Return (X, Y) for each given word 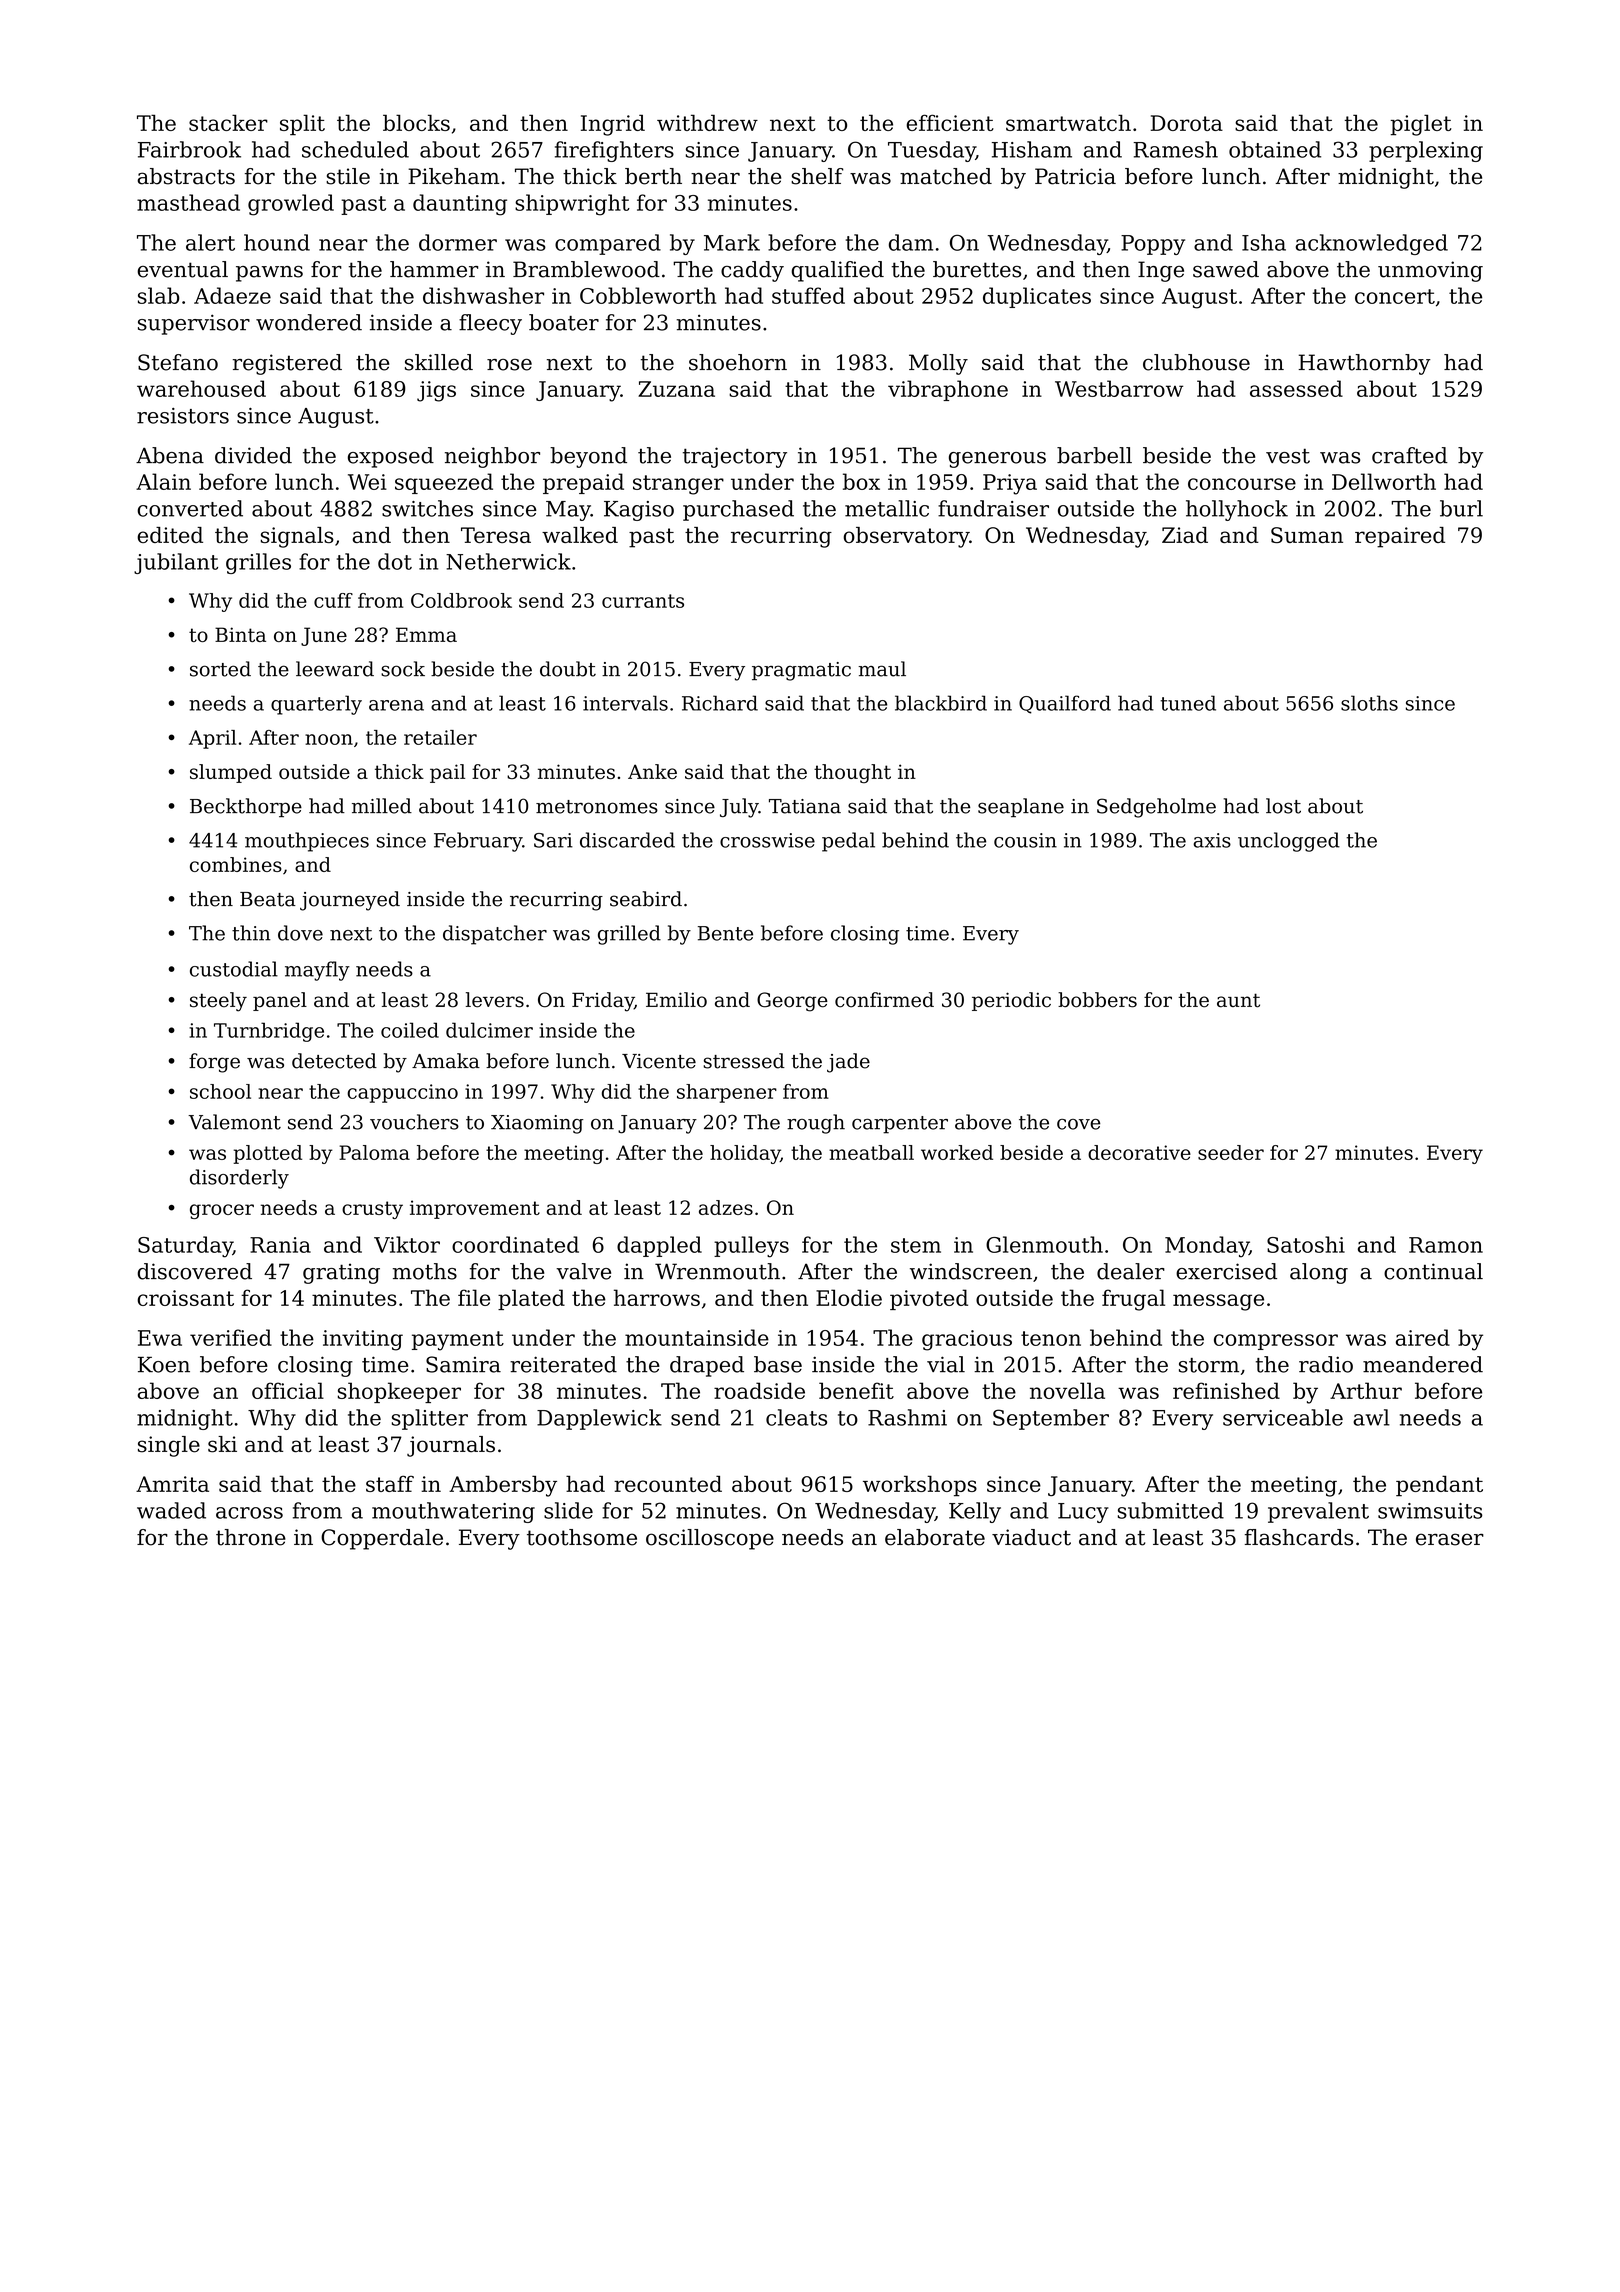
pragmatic (801, 671)
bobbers (1097, 1000)
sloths (1369, 703)
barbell (1094, 455)
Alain (163, 481)
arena (396, 705)
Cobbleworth (648, 295)
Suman (1307, 535)
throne (251, 1537)
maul (882, 669)
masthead (188, 202)
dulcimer (489, 1030)
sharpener (727, 1093)
